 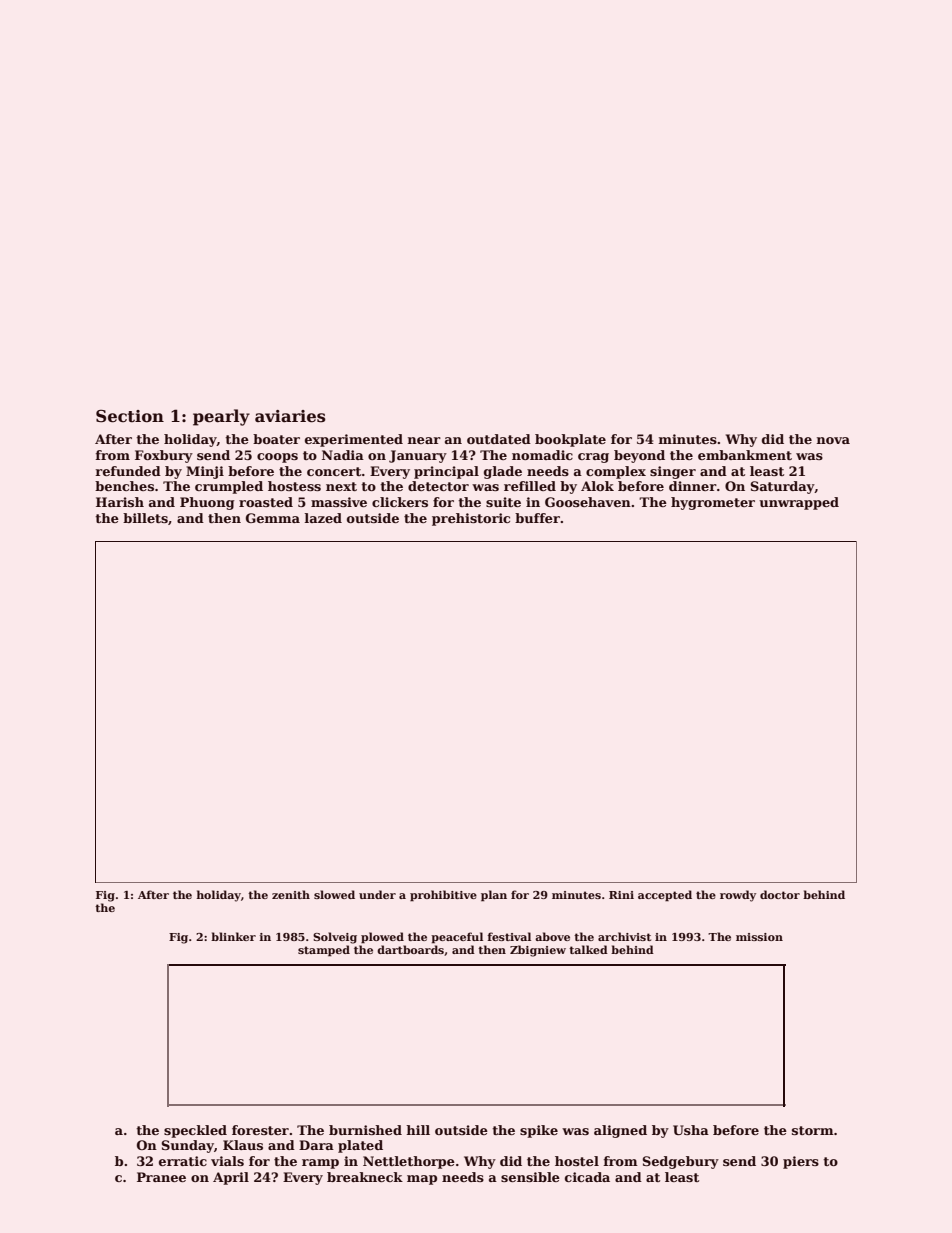 I want to click on outdated, so click(x=499, y=439).
